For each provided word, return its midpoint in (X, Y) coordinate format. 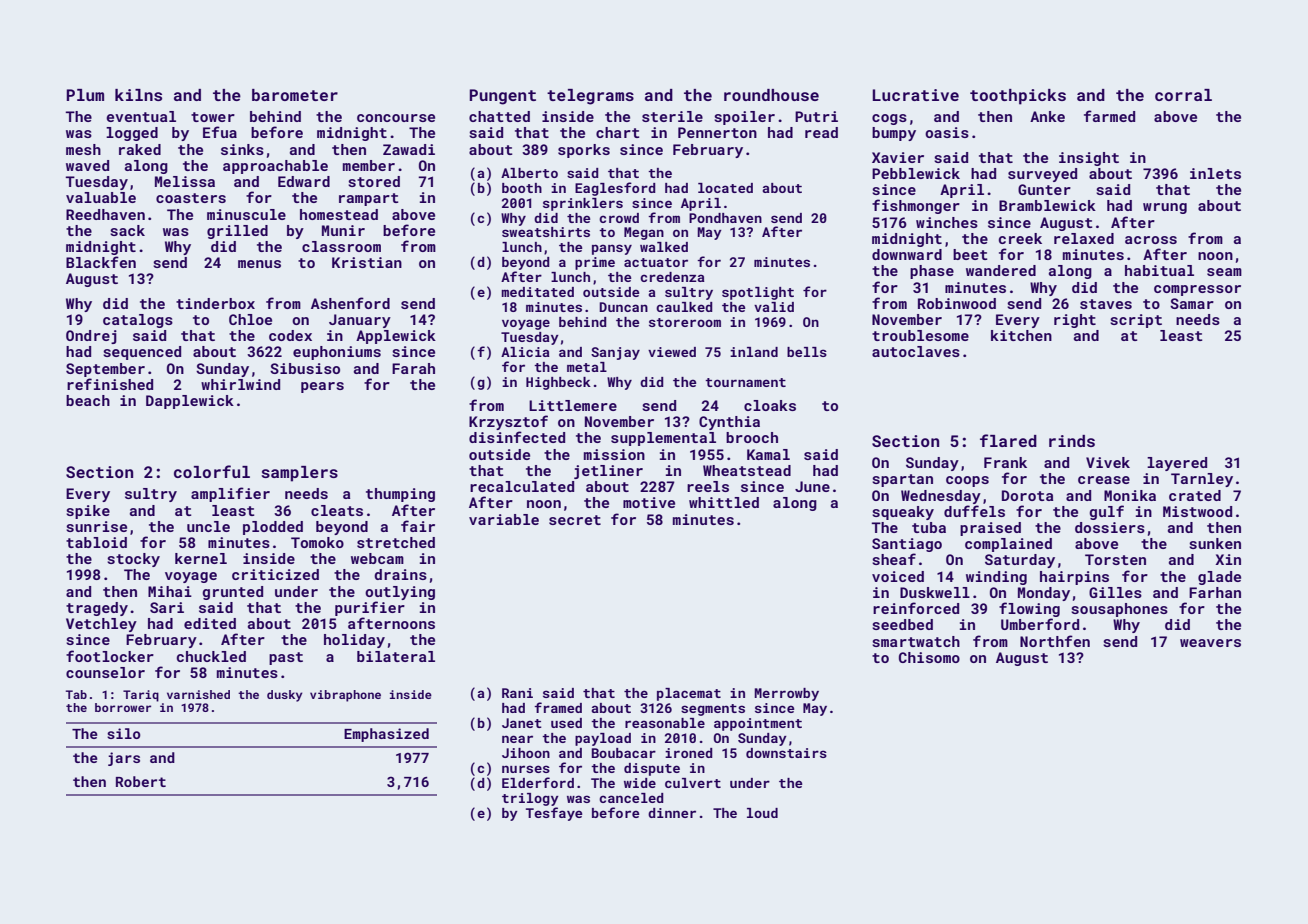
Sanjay (615, 353)
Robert (141, 781)
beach (88, 400)
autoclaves (916, 351)
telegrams (590, 97)
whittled (724, 502)
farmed (1109, 116)
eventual (141, 116)
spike (88, 512)
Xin (1228, 559)
